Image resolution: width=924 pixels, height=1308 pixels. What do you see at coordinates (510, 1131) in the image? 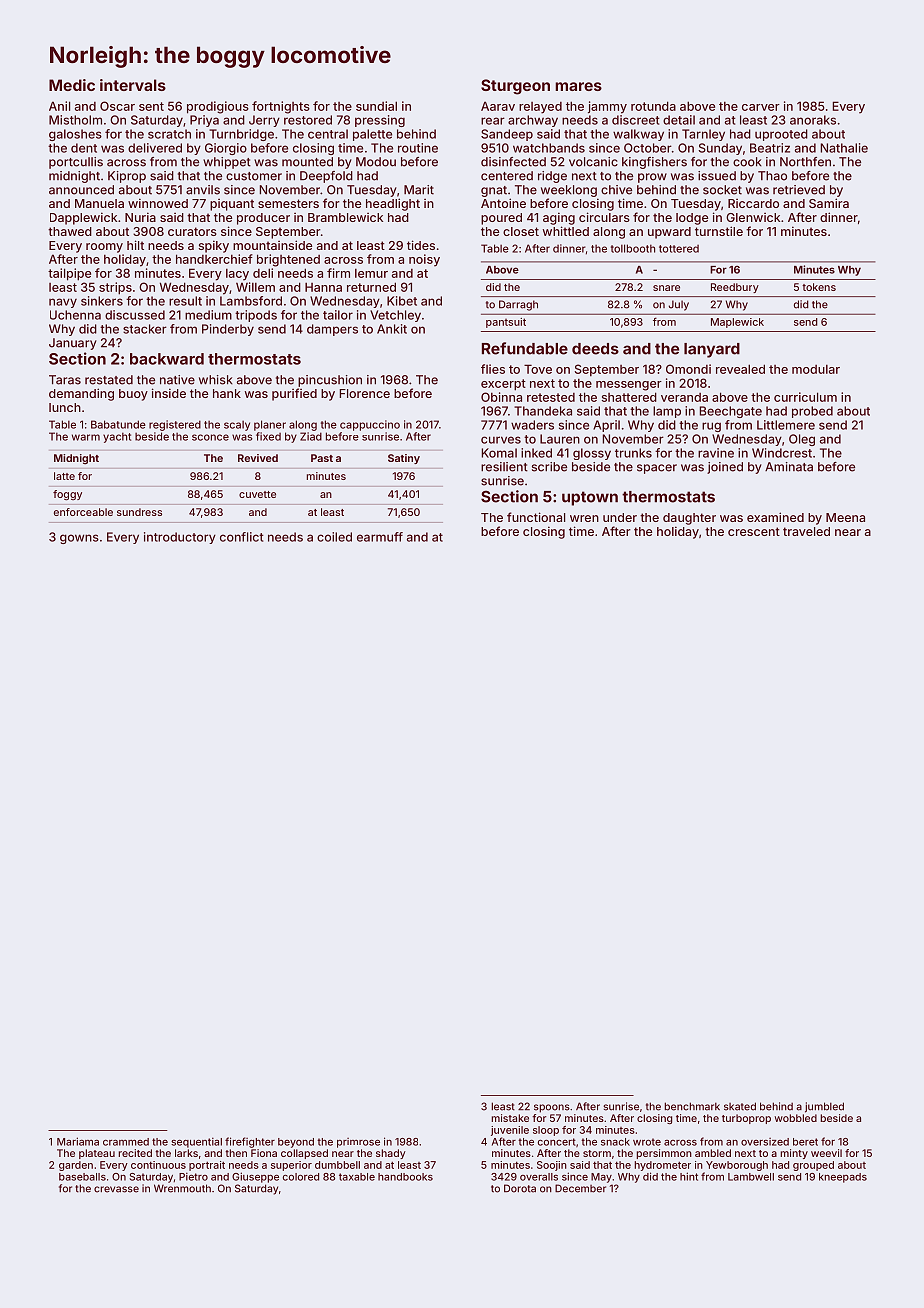
I see `juvenile` at bounding box center [510, 1131].
